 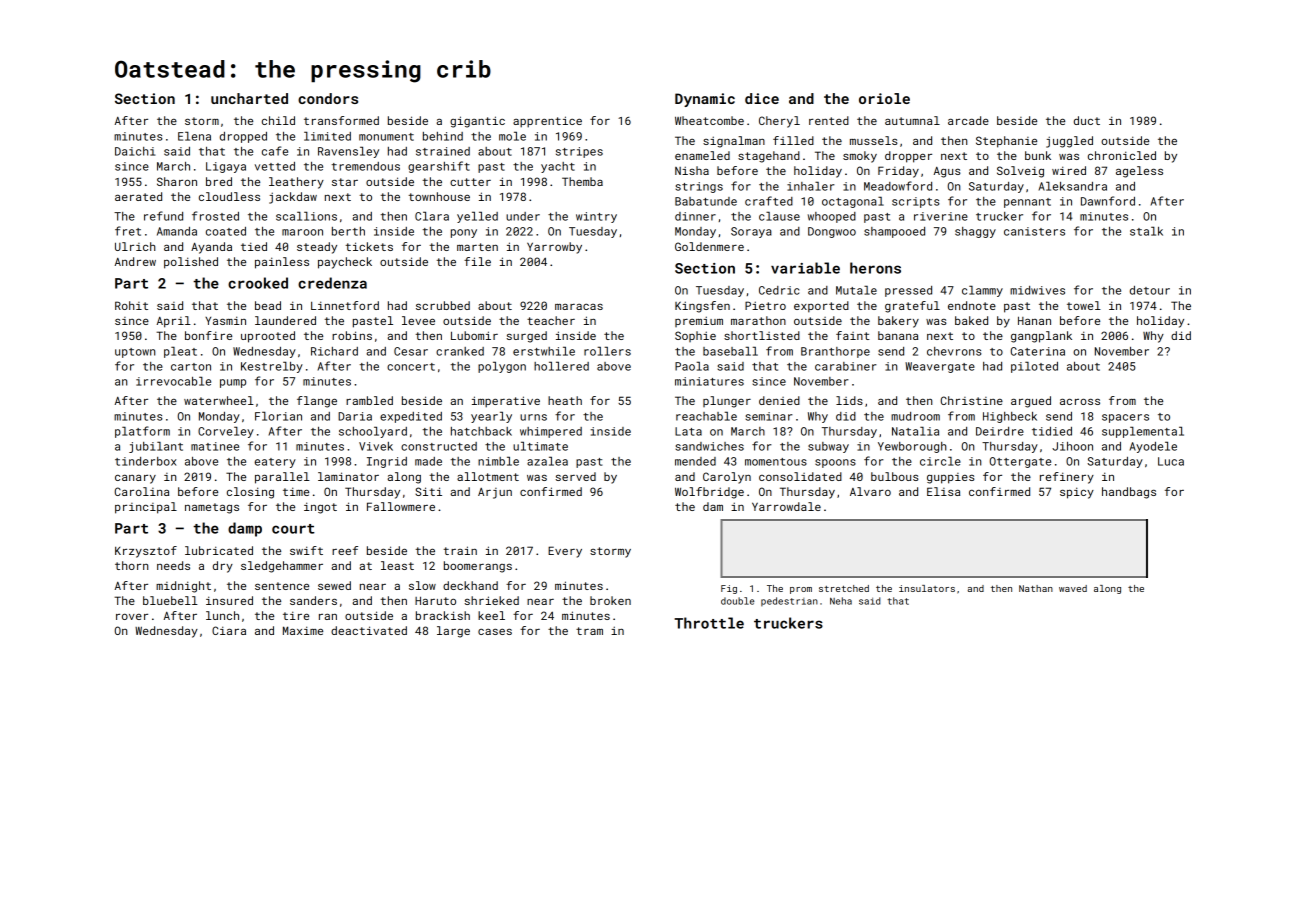 I want to click on bred, so click(x=219, y=181).
